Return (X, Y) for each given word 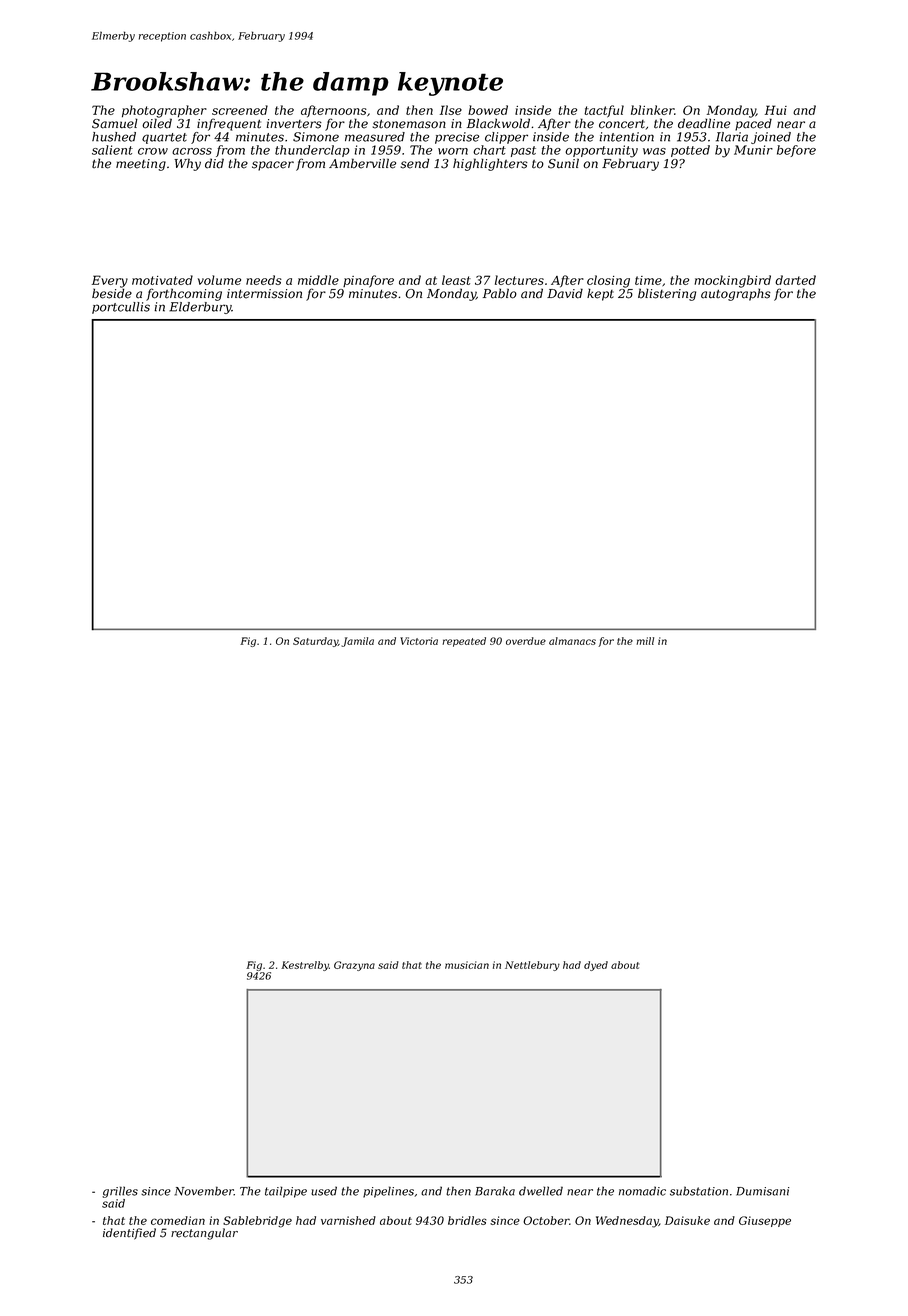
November (204, 1191)
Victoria (419, 641)
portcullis (121, 308)
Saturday (315, 642)
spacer (273, 166)
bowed (488, 110)
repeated (464, 642)
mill (645, 641)
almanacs (572, 641)
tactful (604, 111)
